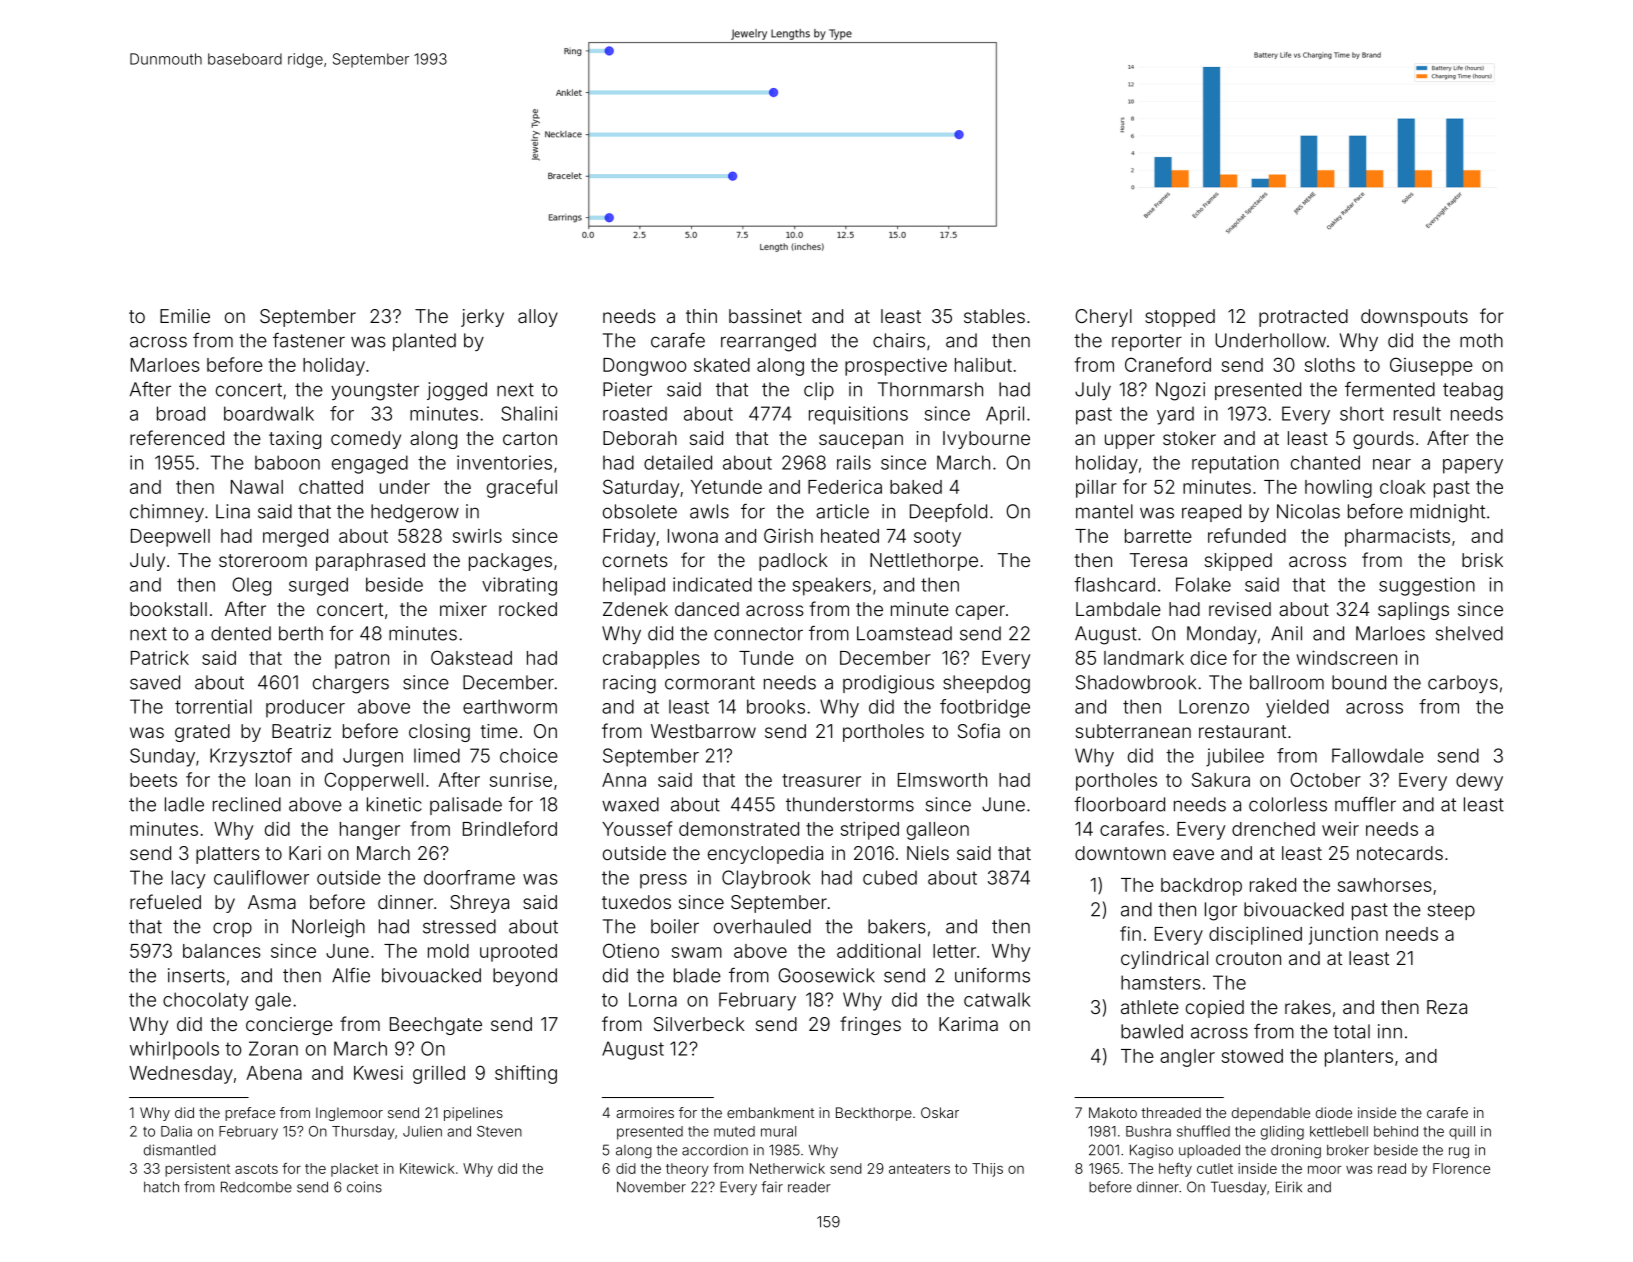 The height and width of the screenshot is (1262, 1633). What do you see at coordinates (1403, 487) in the screenshot?
I see `cloak` at bounding box center [1403, 487].
